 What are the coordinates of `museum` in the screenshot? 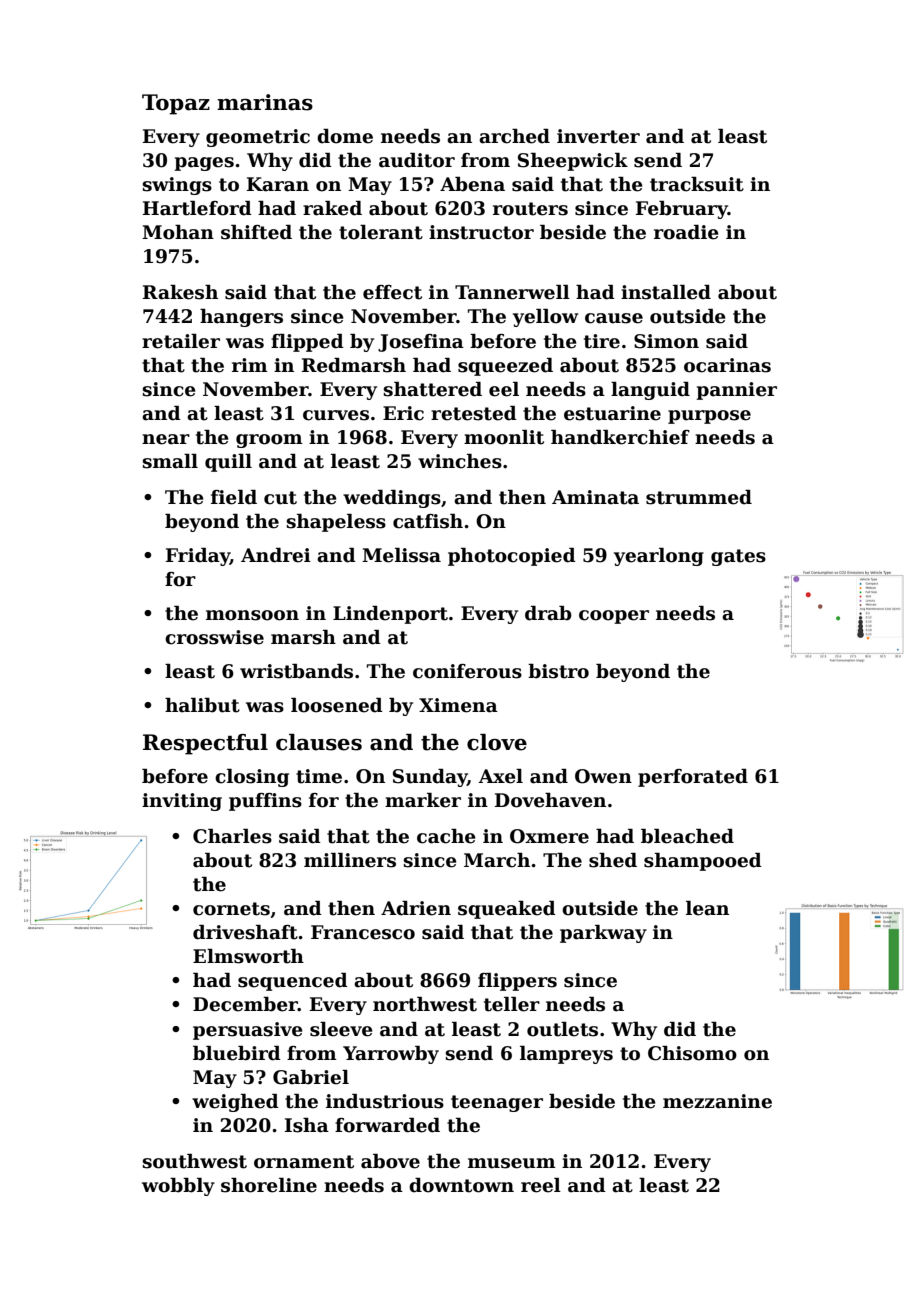 It's located at (512, 1163).
